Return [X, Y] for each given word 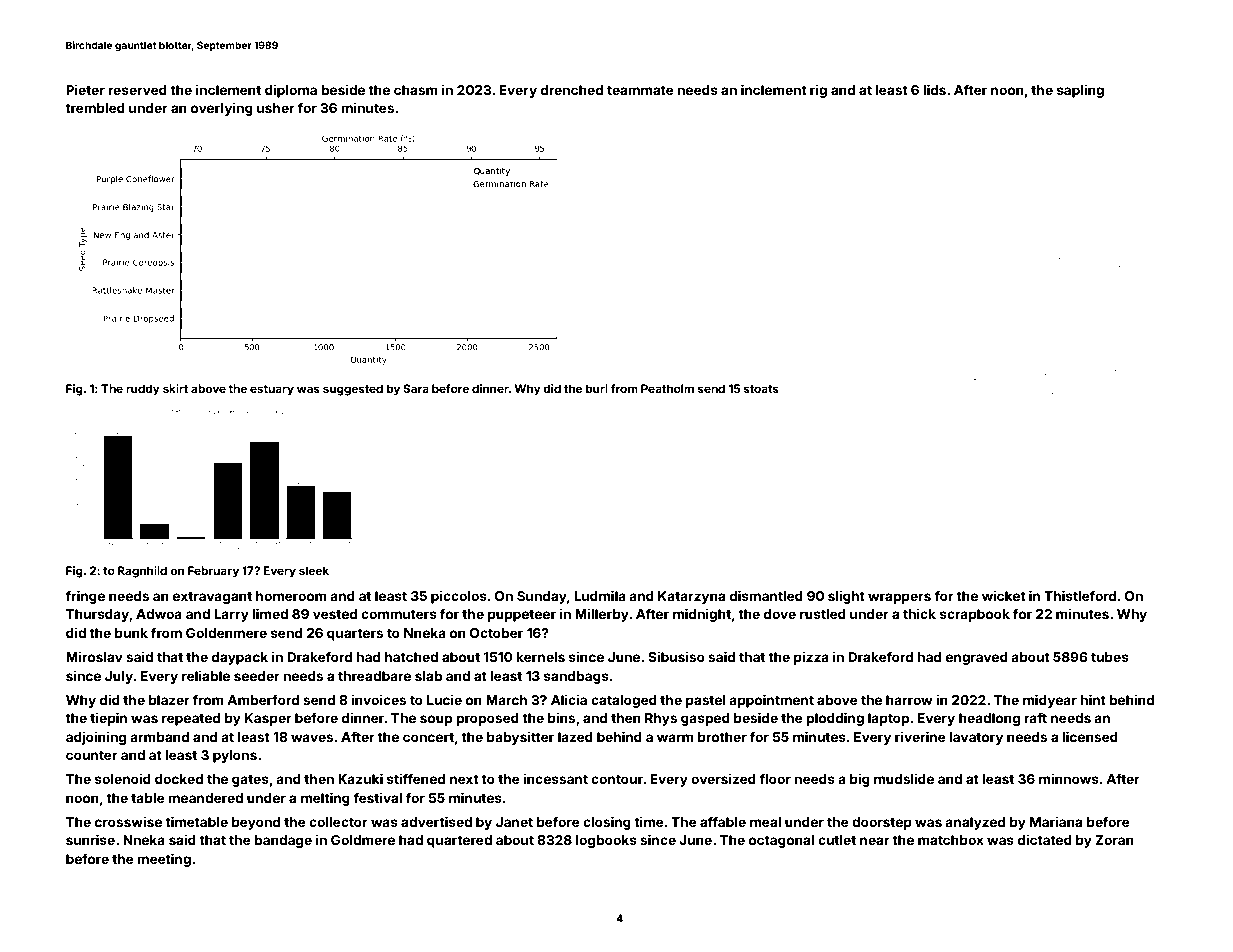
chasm [416, 90]
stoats [761, 389]
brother [722, 737]
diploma [291, 91]
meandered [205, 798]
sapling [1080, 91]
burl [597, 388]
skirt [175, 388]
